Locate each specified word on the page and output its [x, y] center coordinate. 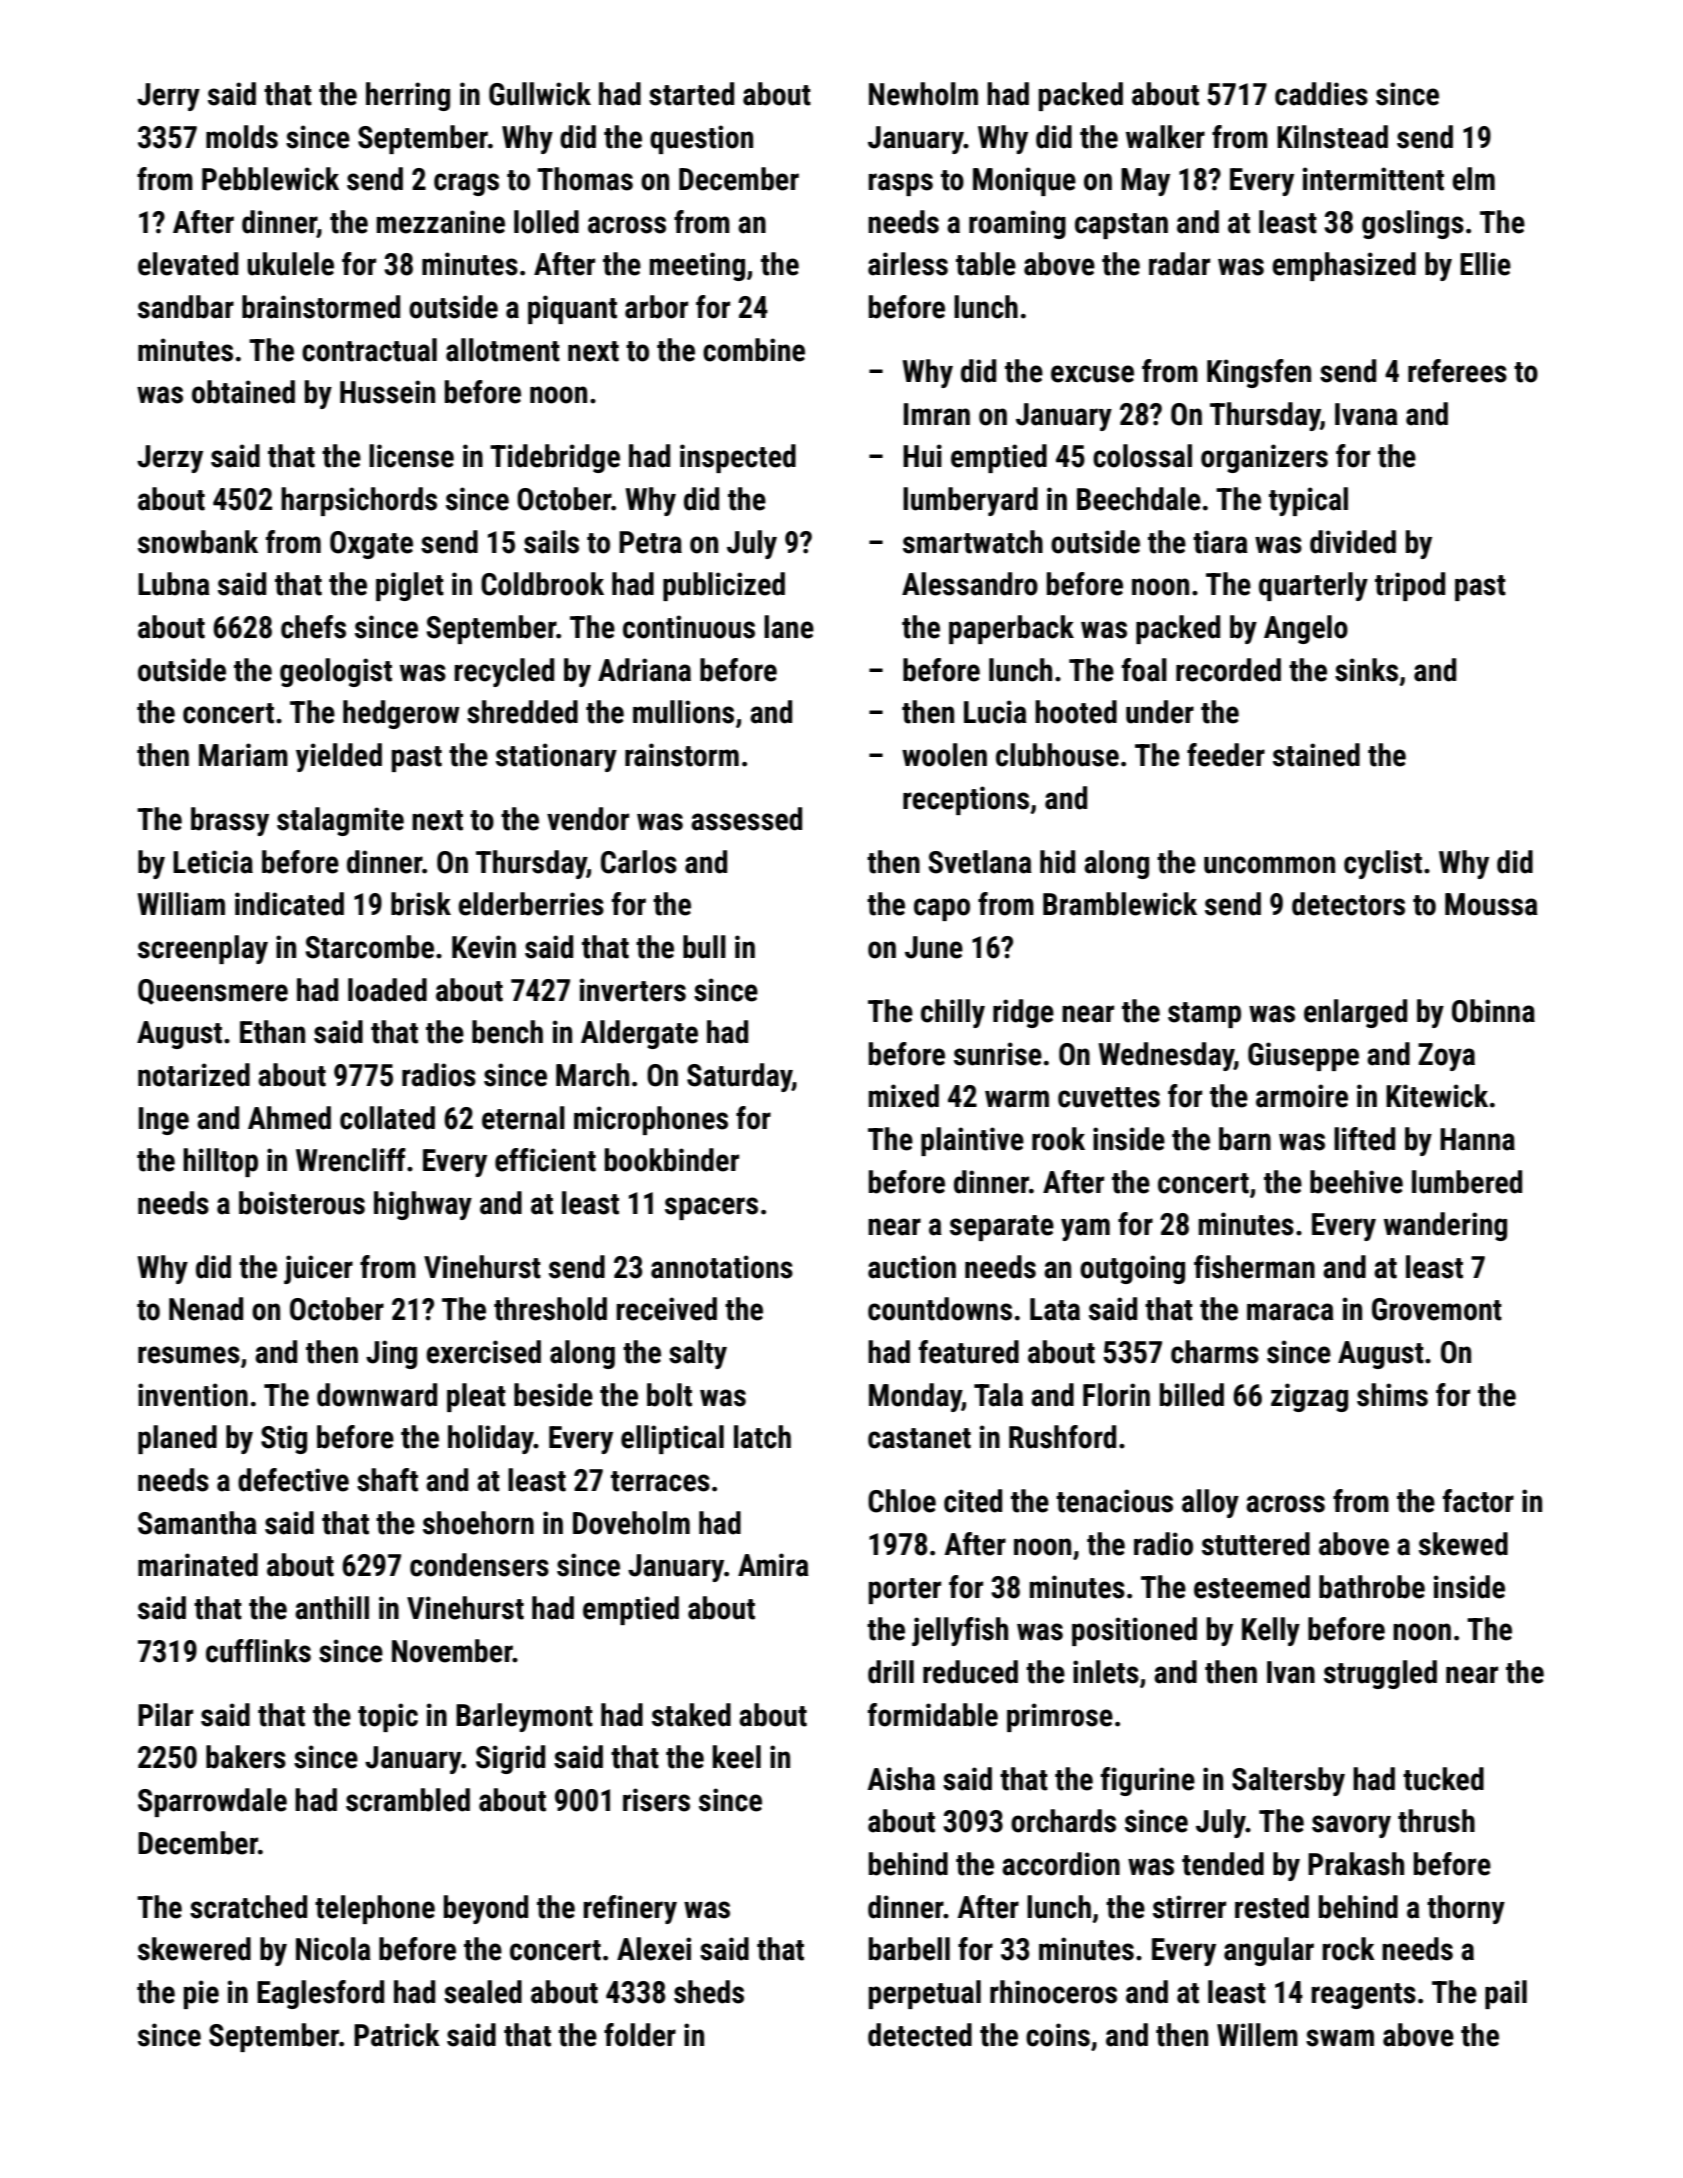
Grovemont [1437, 1309]
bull [704, 947]
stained [1316, 755]
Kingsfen [1259, 373]
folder [640, 2035]
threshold [550, 1309]
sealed [483, 1992]
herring [408, 96]
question [701, 139]
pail [1506, 1994]
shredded [522, 712]
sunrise [998, 1054]
